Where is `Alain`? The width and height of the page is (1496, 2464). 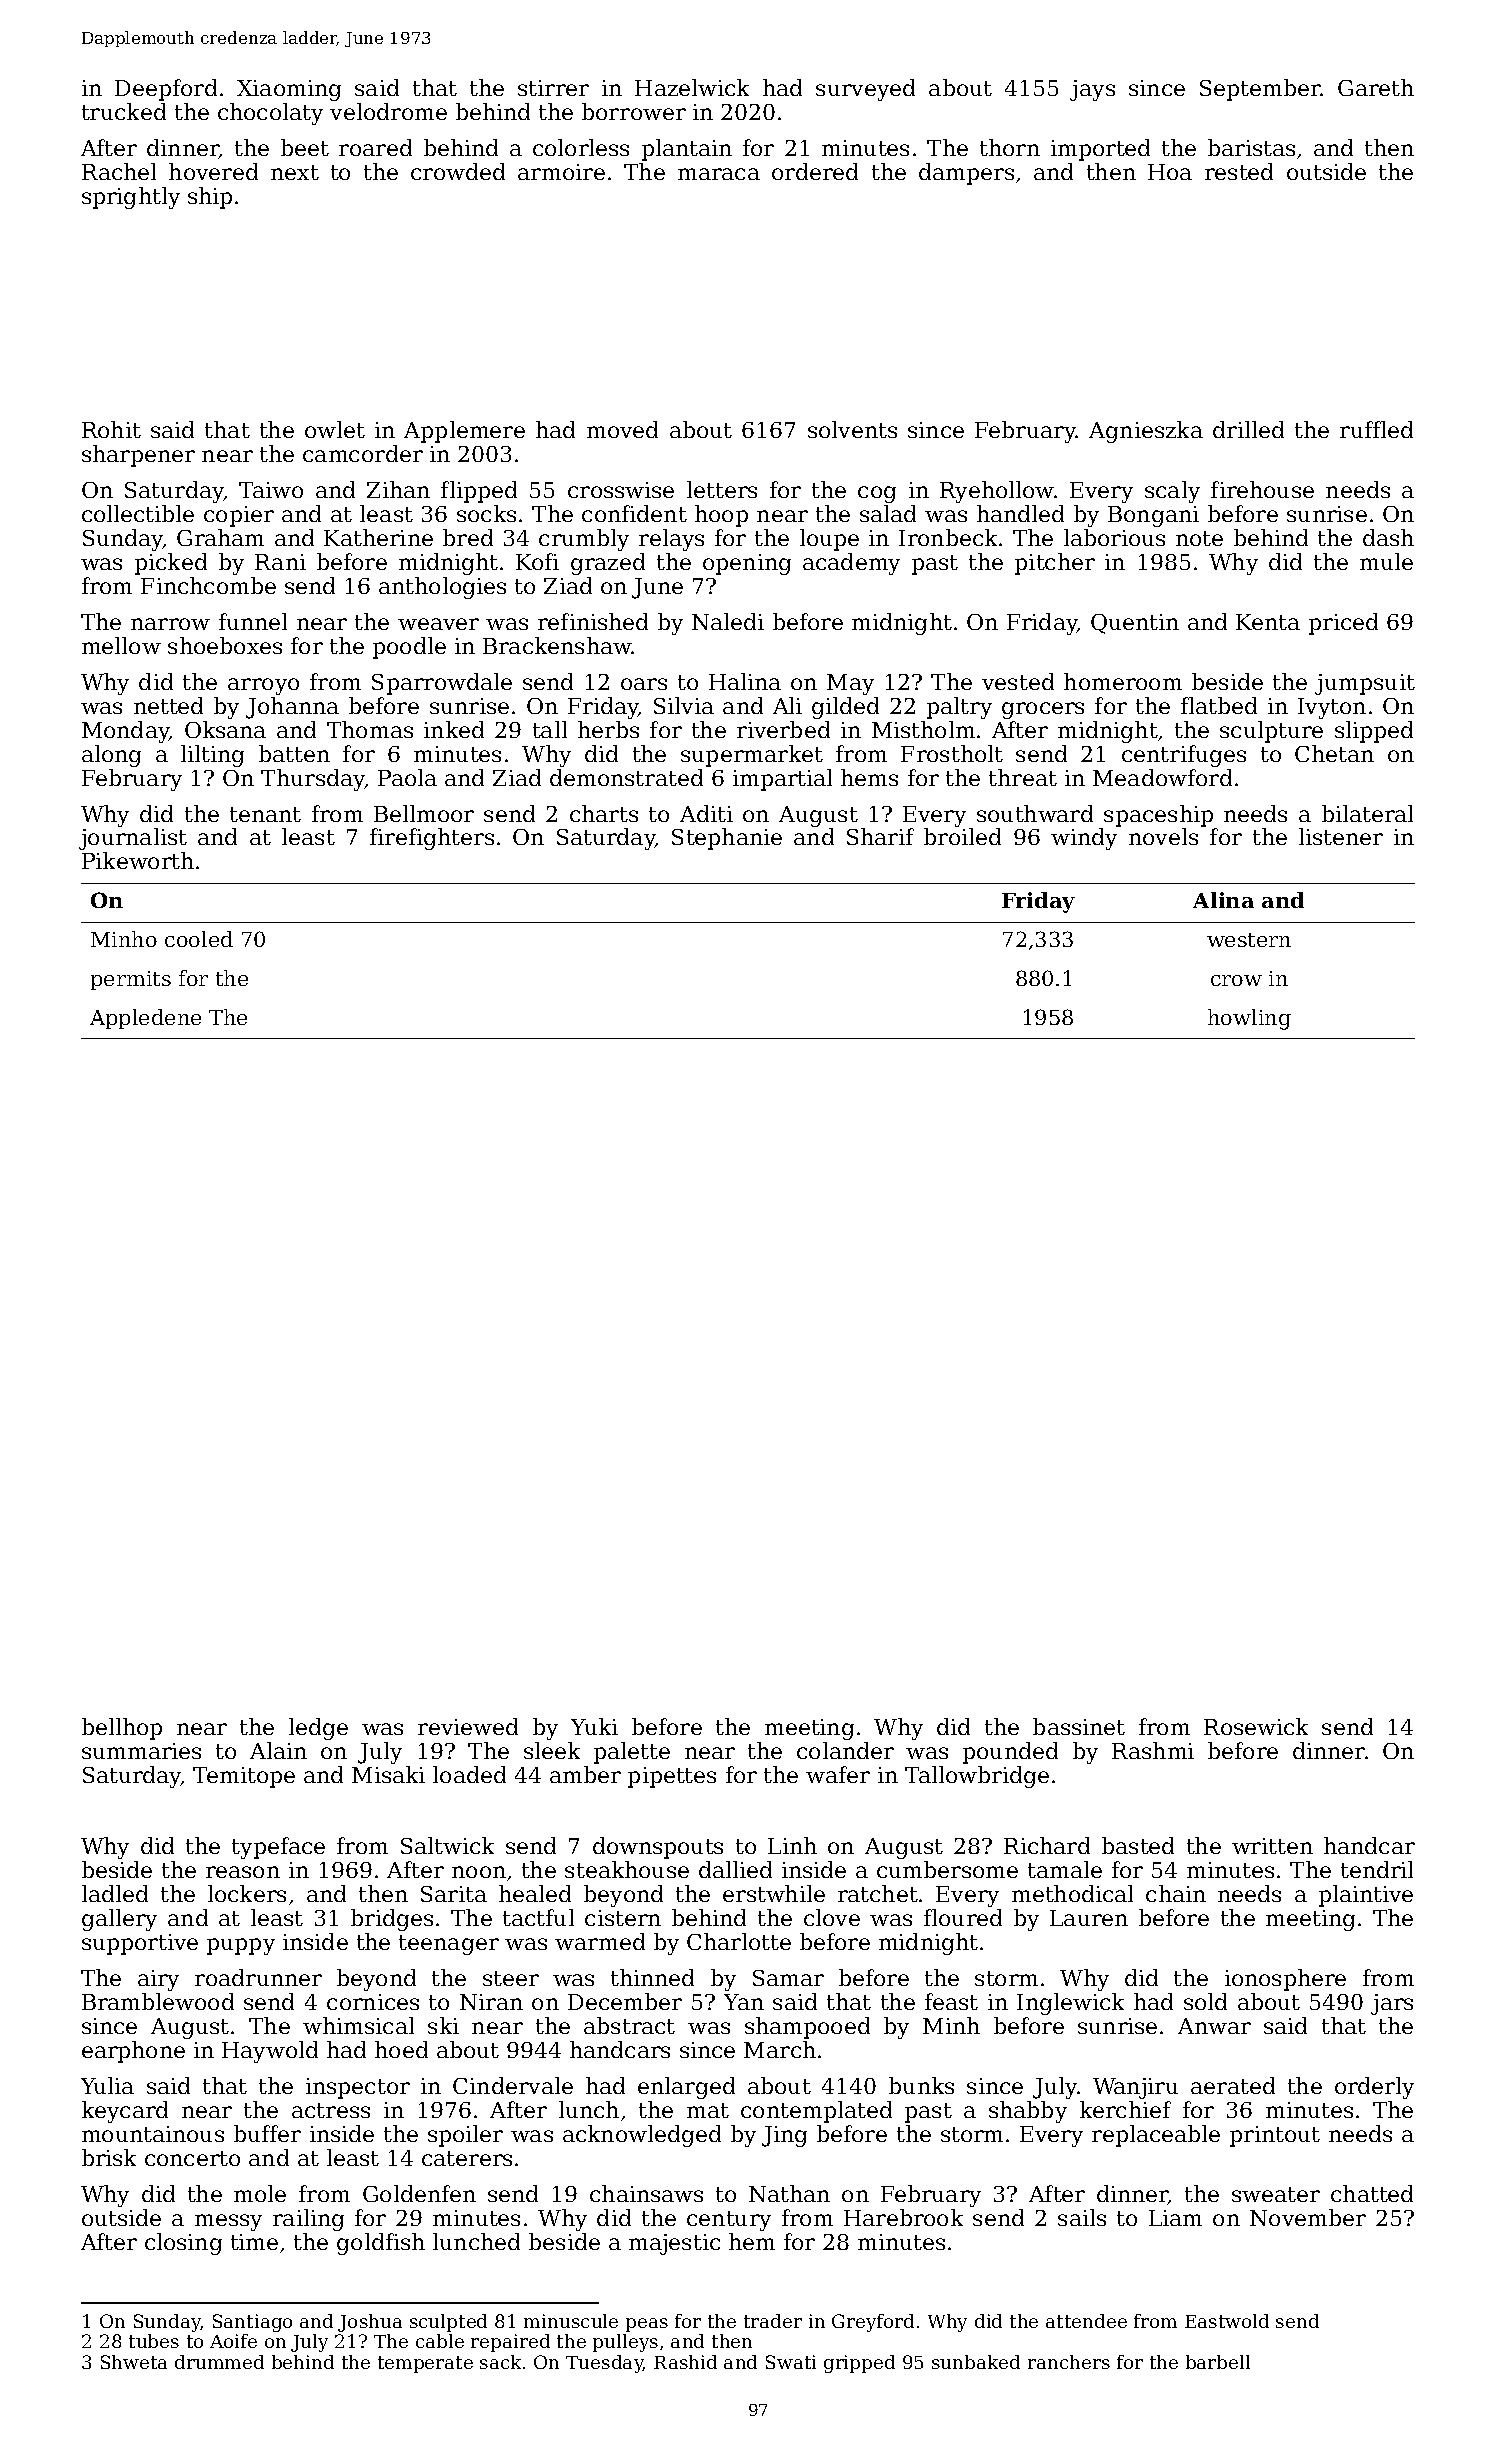 Alain is located at coordinates (278, 1750).
